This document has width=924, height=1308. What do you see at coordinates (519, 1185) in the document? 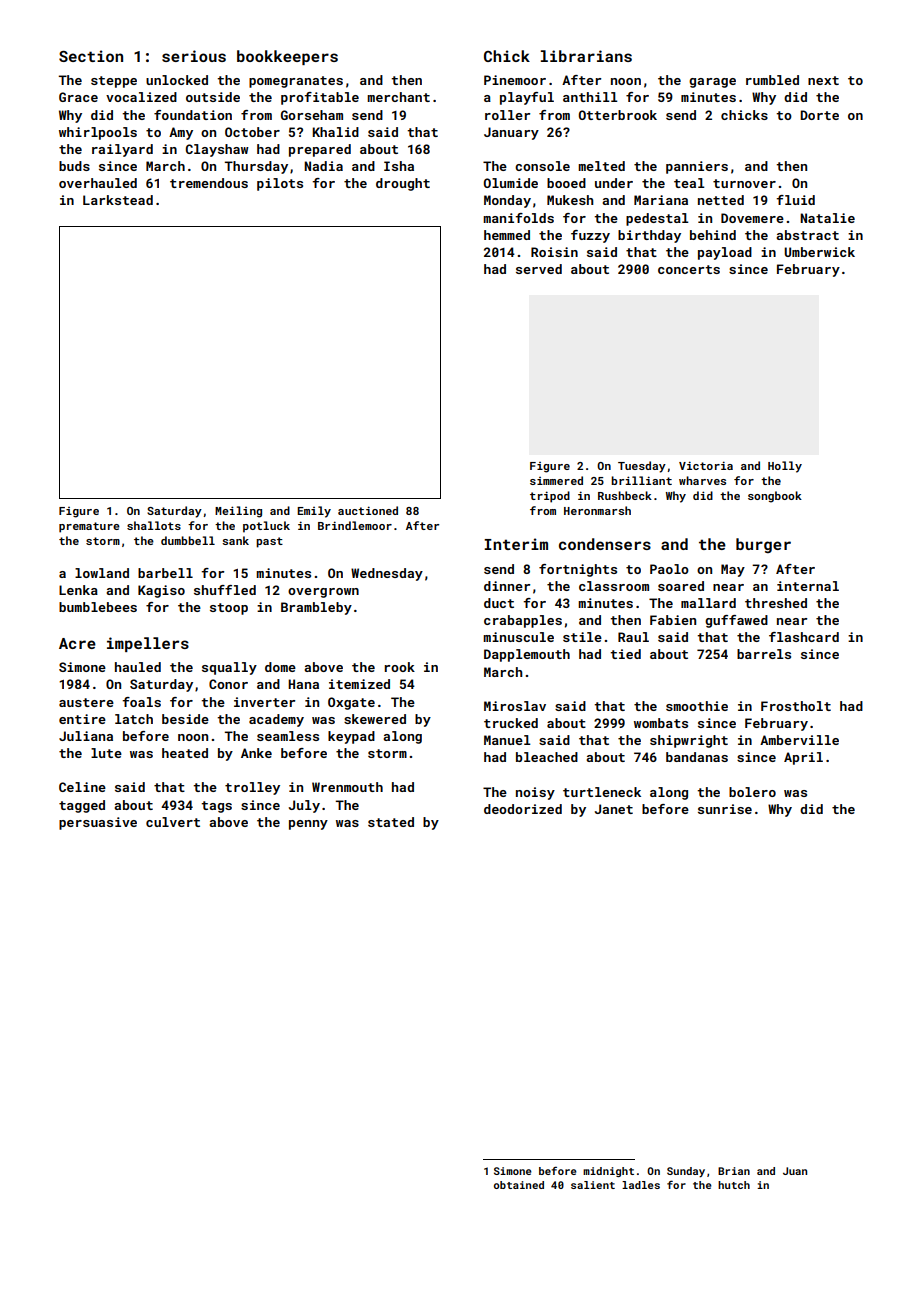
I see `obtained` at bounding box center [519, 1185].
